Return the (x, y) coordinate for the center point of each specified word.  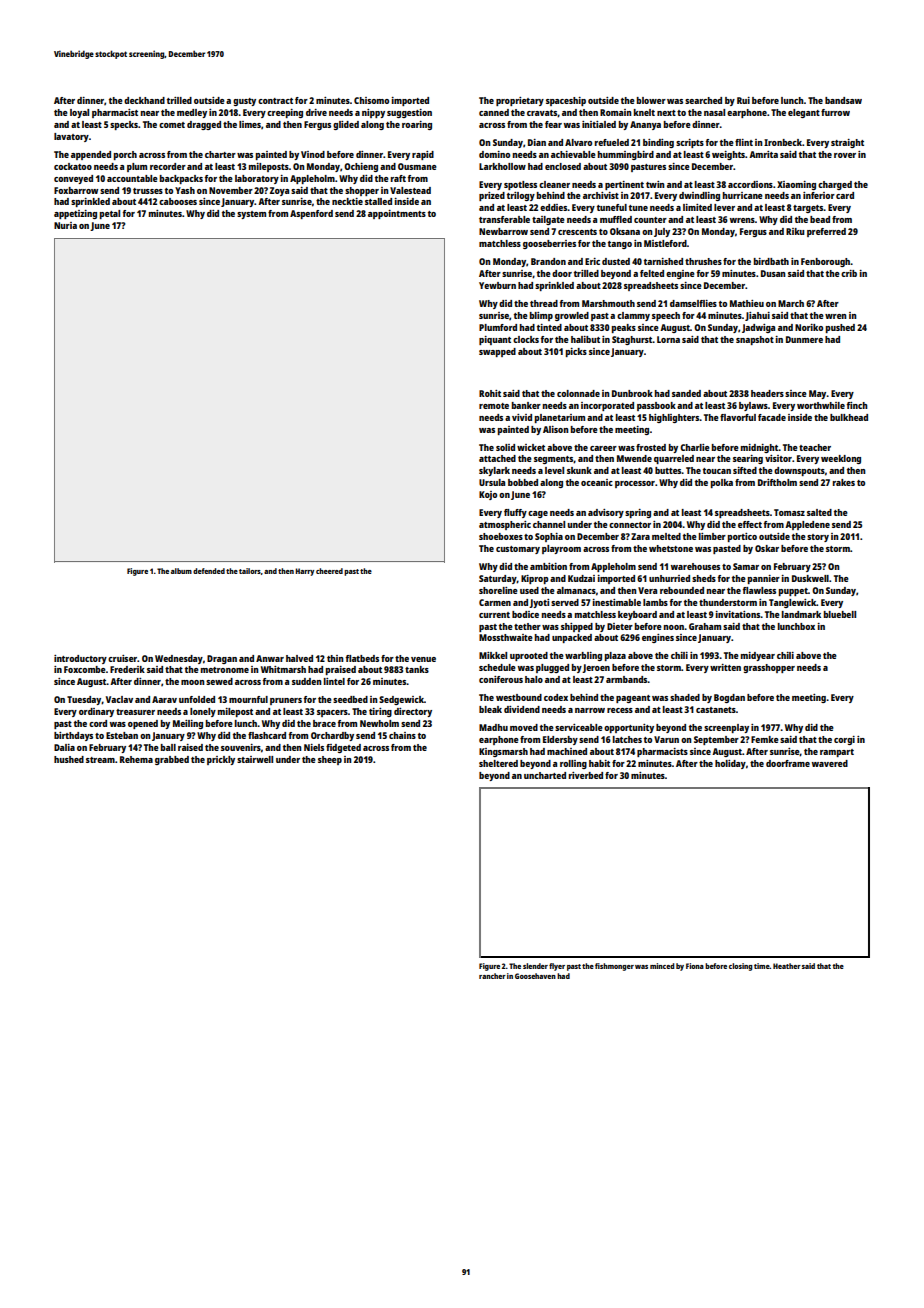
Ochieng (361, 167)
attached (497, 458)
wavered (830, 763)
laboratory (257, 179)
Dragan (222, 659)
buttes (668, 470)
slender (535, 966)
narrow (590, 710)
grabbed (172, 760)
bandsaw (843, 100)
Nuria (65, 225)
